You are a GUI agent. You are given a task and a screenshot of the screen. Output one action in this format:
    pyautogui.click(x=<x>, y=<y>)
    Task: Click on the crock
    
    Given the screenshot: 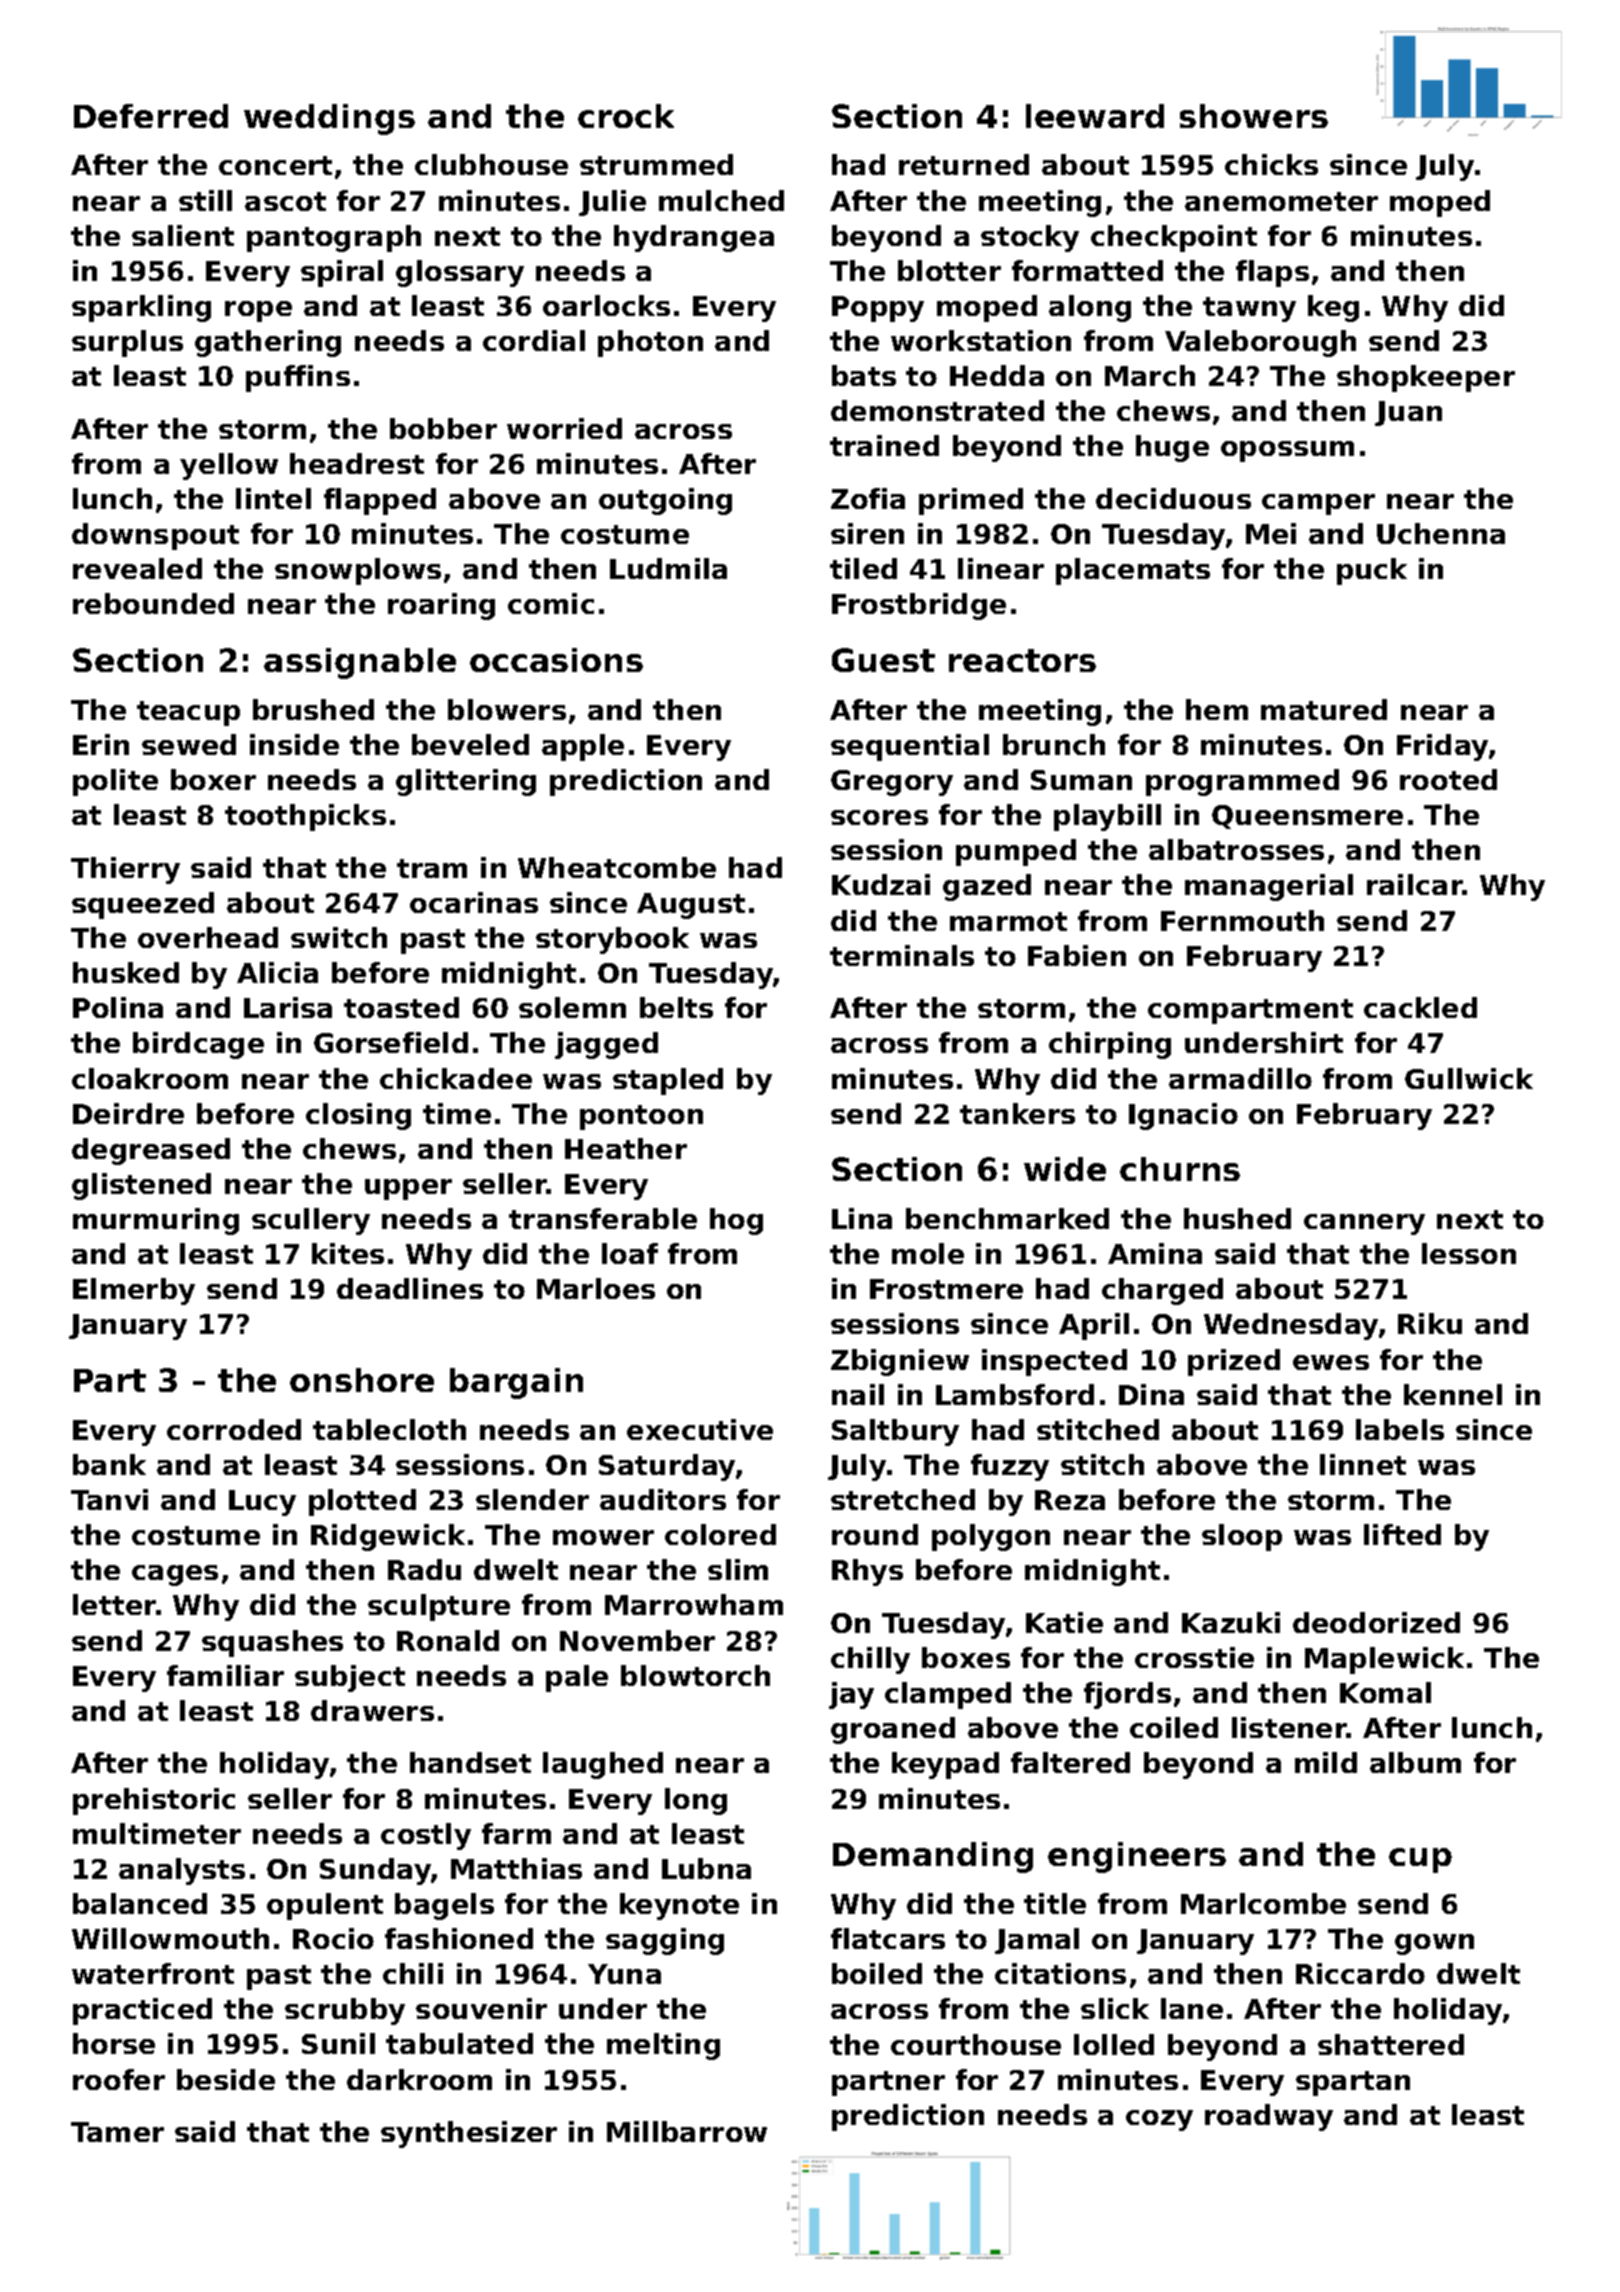 What is the action you would take?
    pyautogui.click(x=626, y=116)
